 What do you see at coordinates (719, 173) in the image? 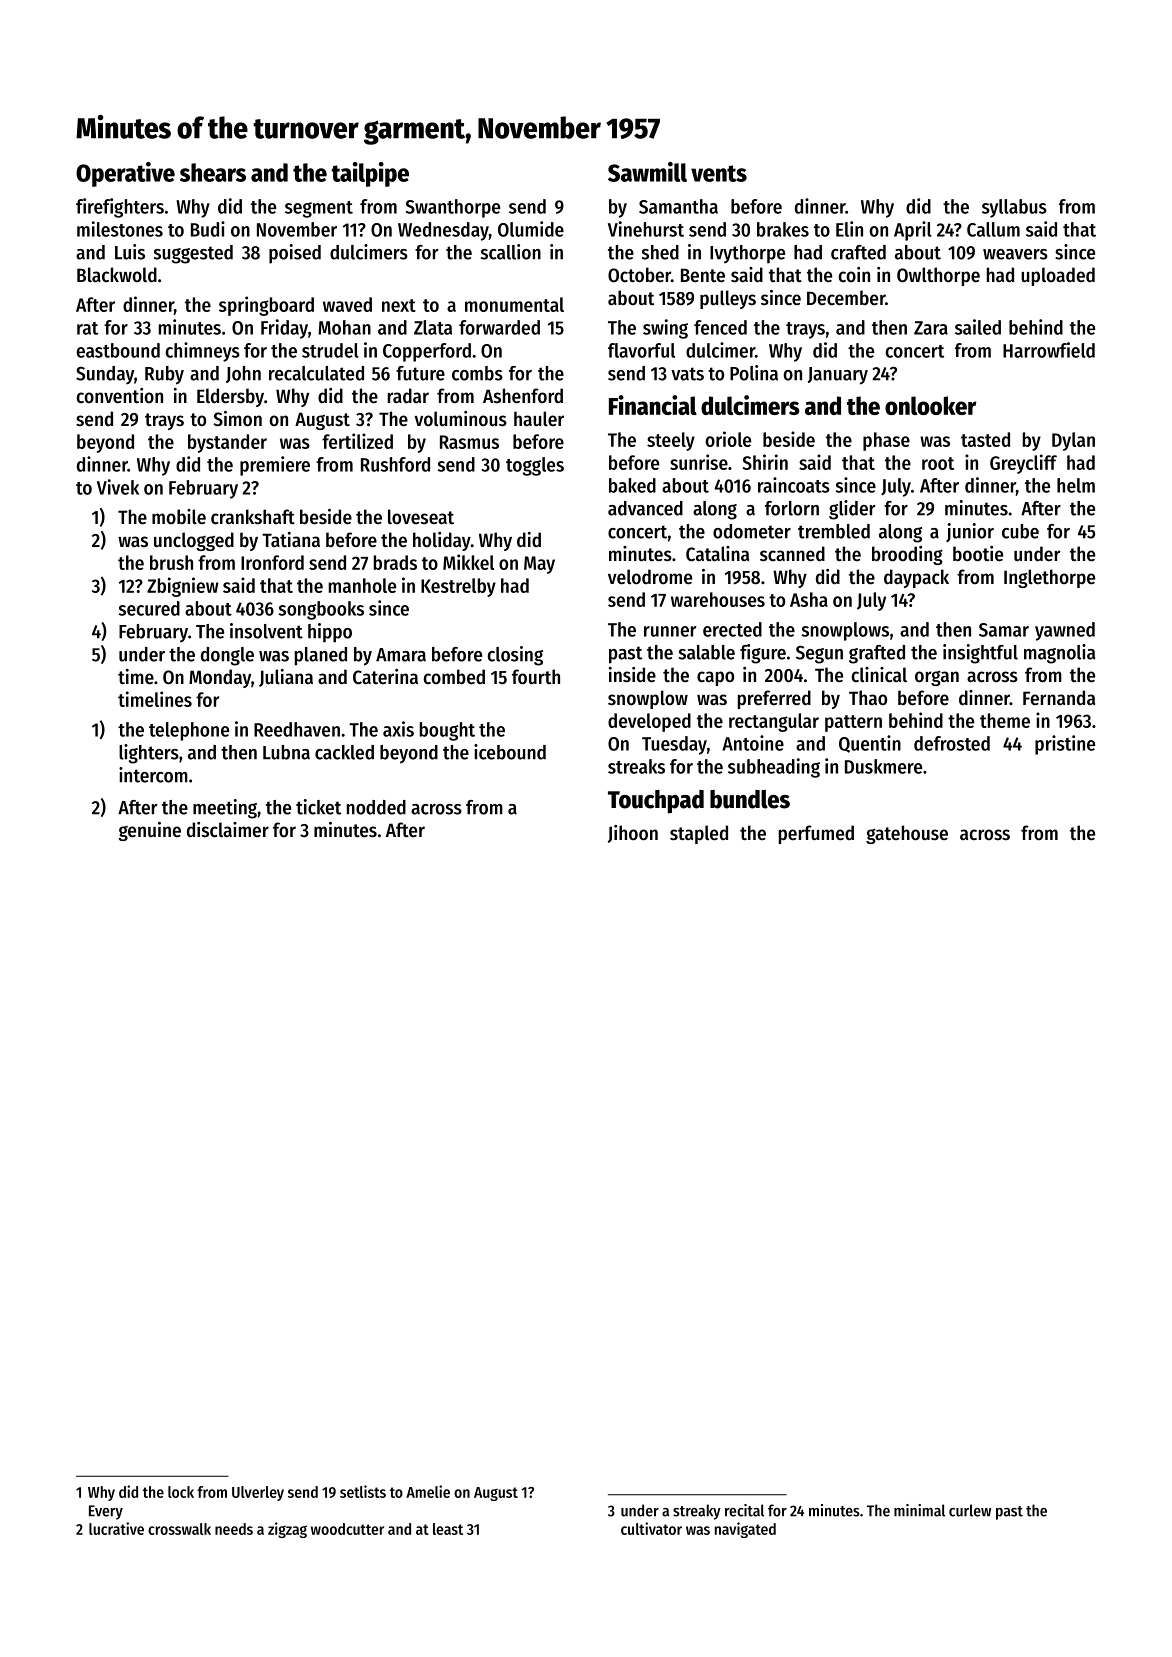
I see `vents` at bounding box center [719, 173].
